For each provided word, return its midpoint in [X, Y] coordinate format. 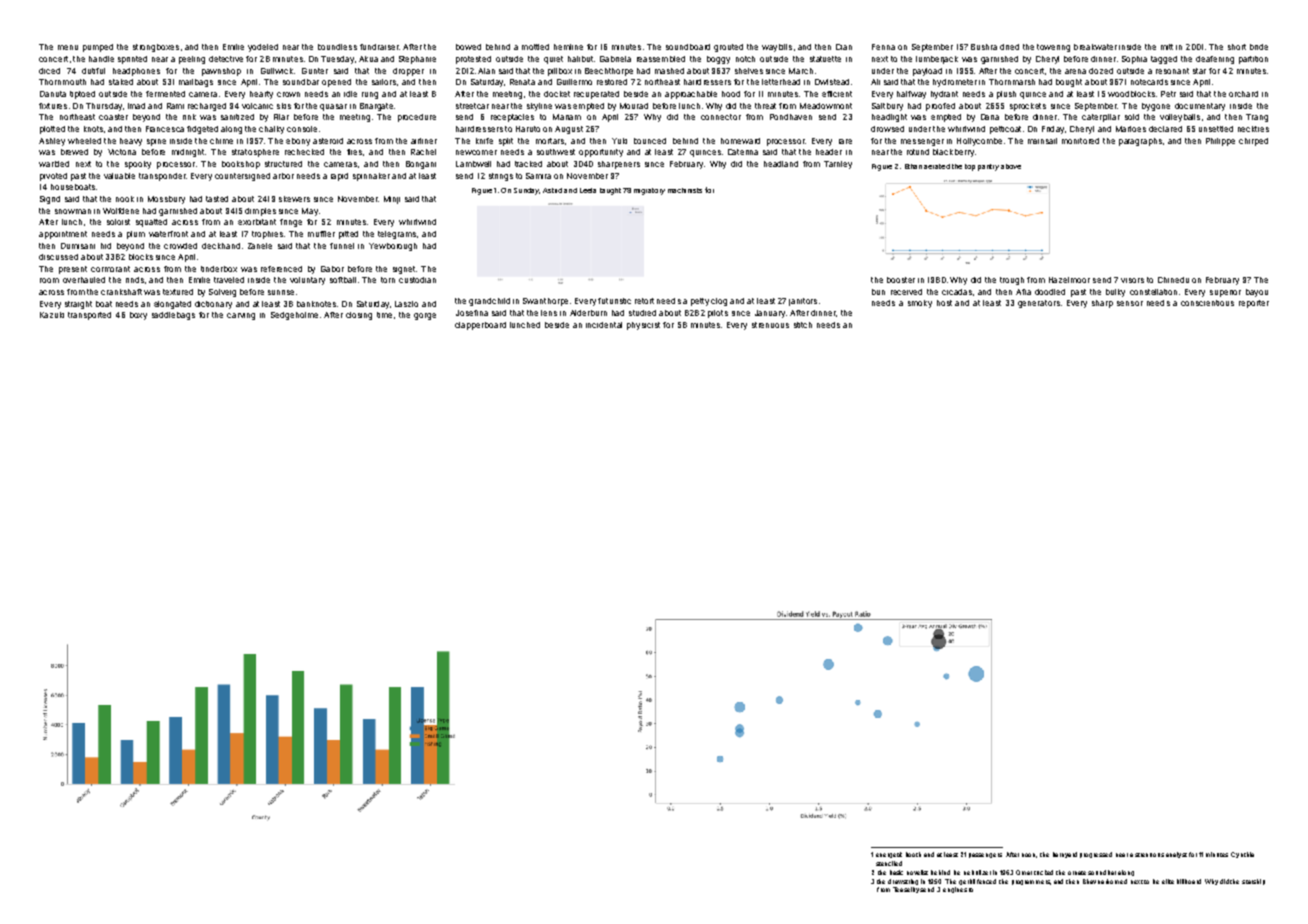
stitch [803, 325]
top [970, 167]
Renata [522, 82]
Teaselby [906, 890]
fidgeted [202, 130]
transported [89, 316]
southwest [556, 152]
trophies [267, 235]
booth [913, 854]
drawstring [903, 882]
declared [1165, 129]
